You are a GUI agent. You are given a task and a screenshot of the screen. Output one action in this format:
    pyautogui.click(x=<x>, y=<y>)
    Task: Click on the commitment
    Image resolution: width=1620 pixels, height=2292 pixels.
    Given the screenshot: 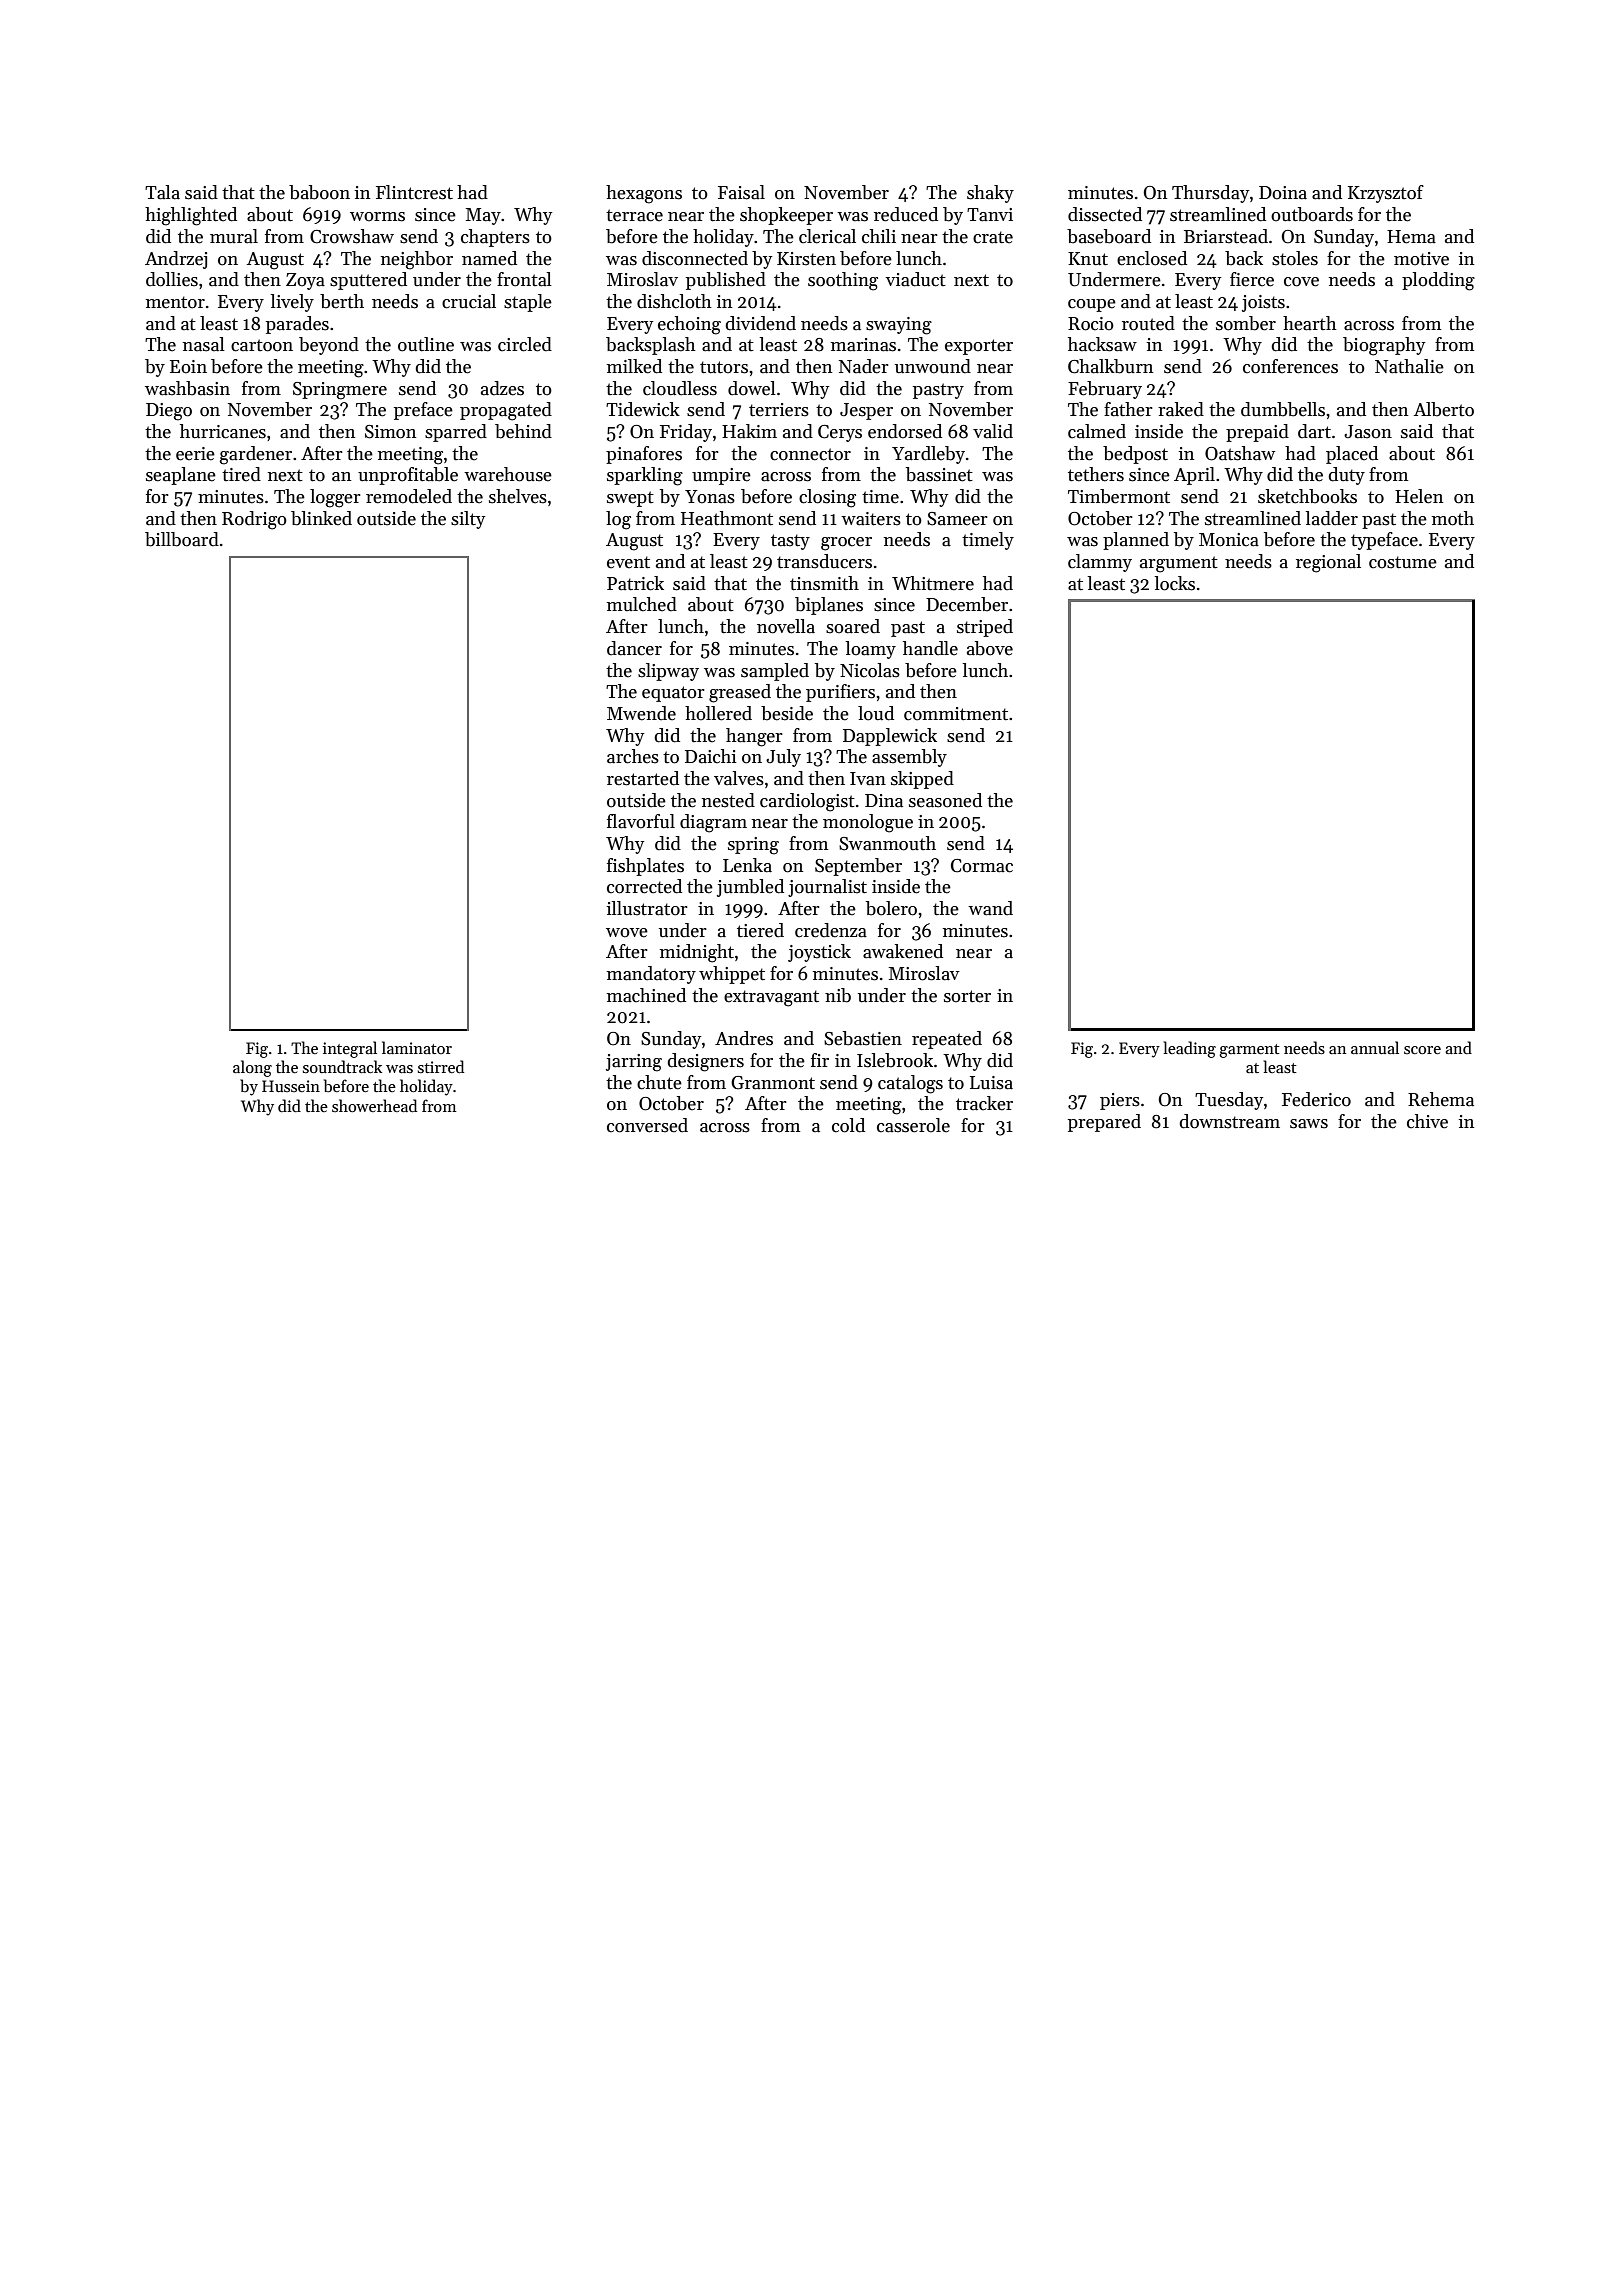 What is the action you would take?
    pyautogui.click(x=956, y=714)
